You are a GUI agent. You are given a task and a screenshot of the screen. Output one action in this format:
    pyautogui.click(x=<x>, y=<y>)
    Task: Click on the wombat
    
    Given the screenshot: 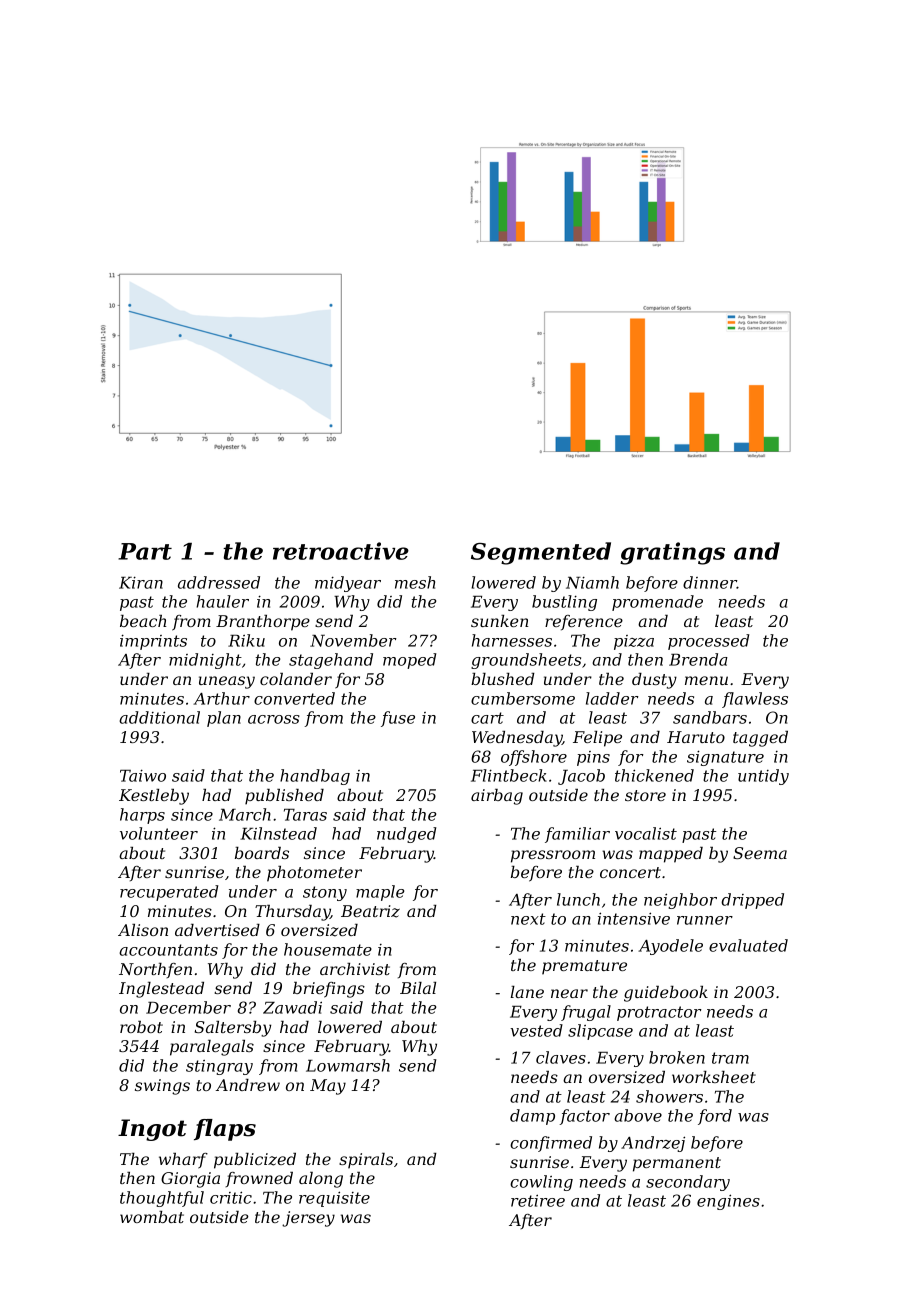 What is the action you would take?
    pyautogui.click(x=152, y=1217)
